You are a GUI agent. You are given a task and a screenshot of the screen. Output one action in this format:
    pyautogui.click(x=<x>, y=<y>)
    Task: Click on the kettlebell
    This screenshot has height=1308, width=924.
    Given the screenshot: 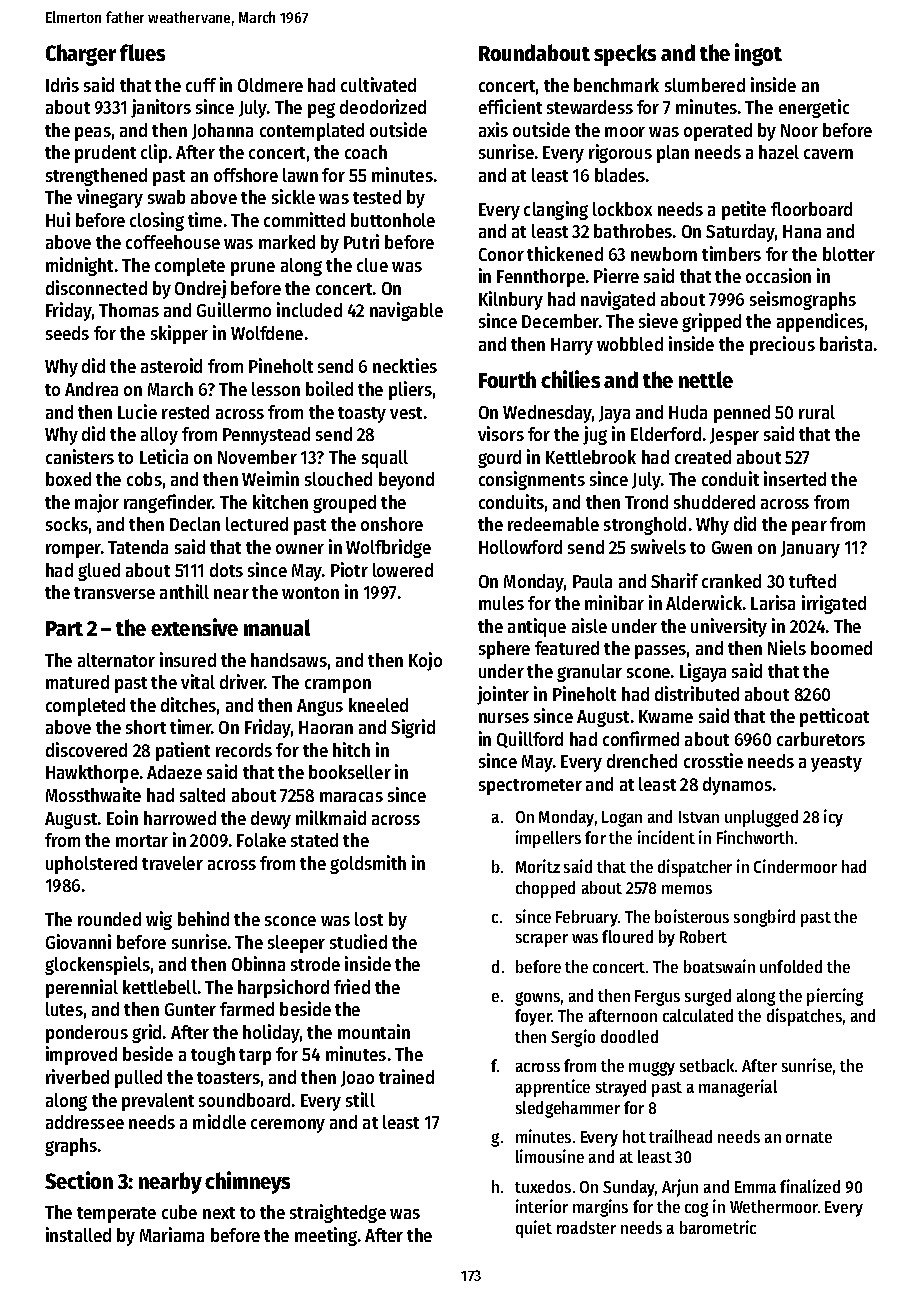 What is the action you would take?
    pyautogui.click(x=160, y=987)
